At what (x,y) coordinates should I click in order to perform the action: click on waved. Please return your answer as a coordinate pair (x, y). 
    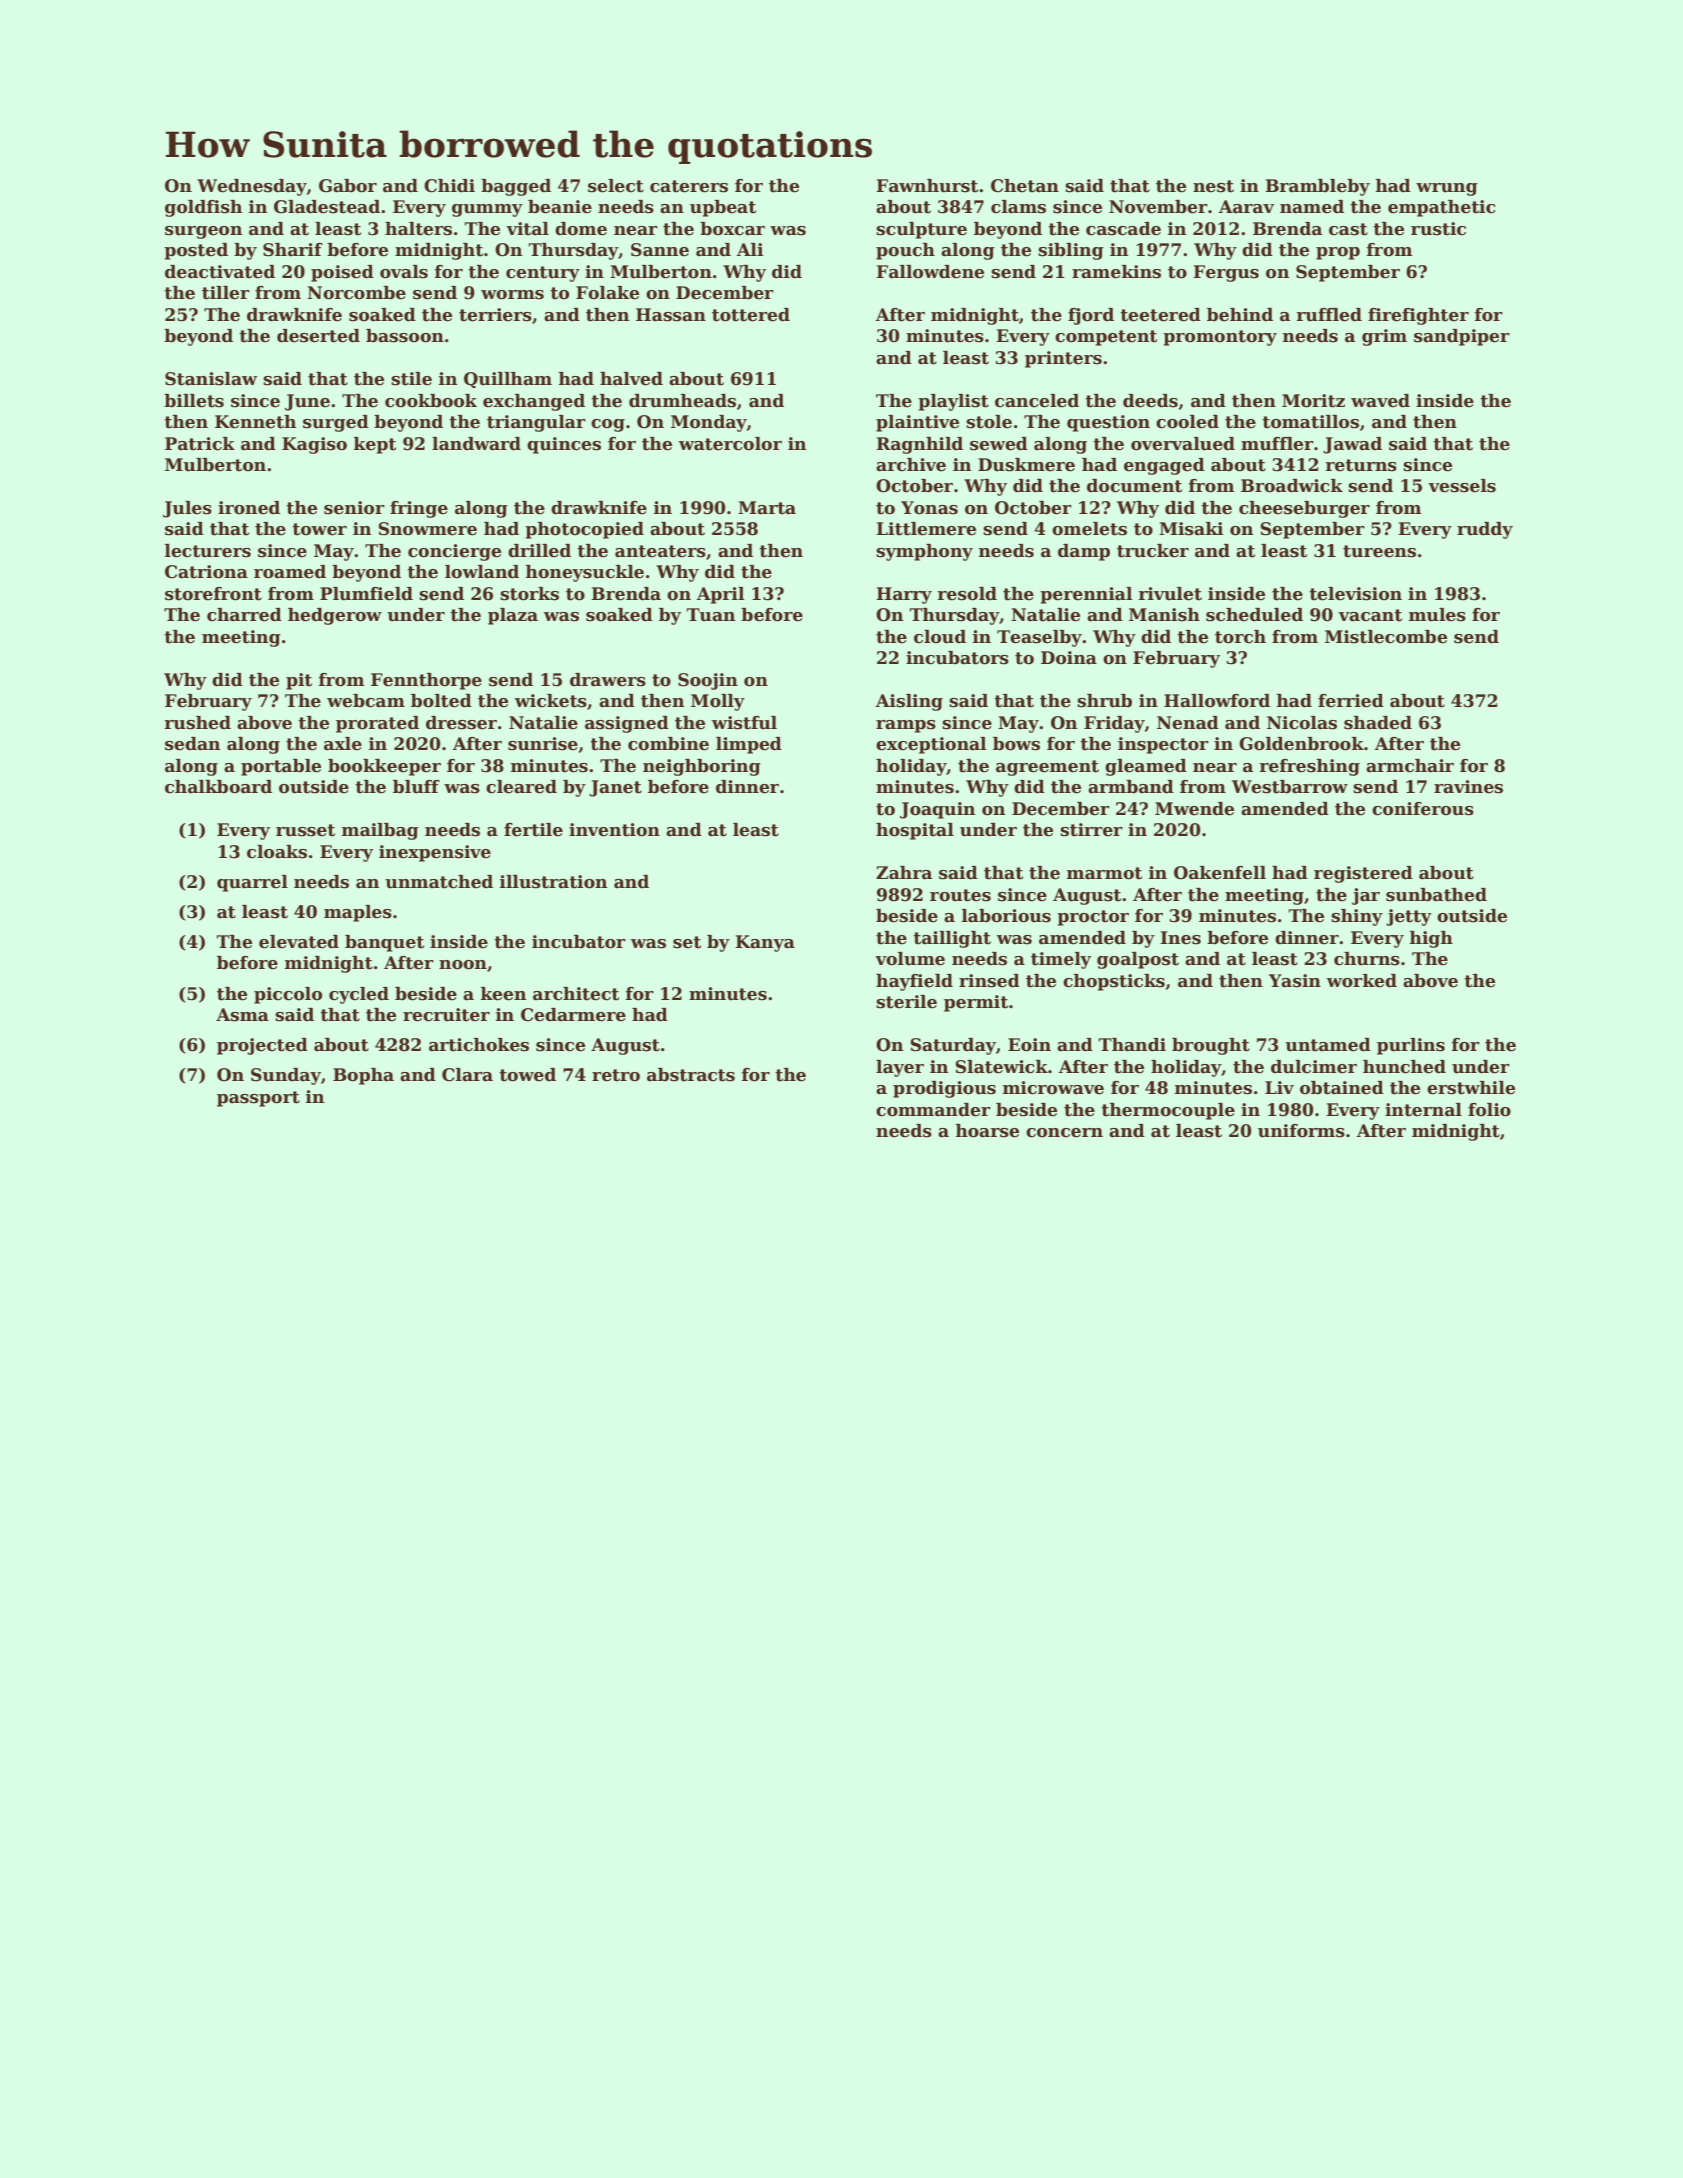
    Looking at the image, I should click on (1380, 401).
